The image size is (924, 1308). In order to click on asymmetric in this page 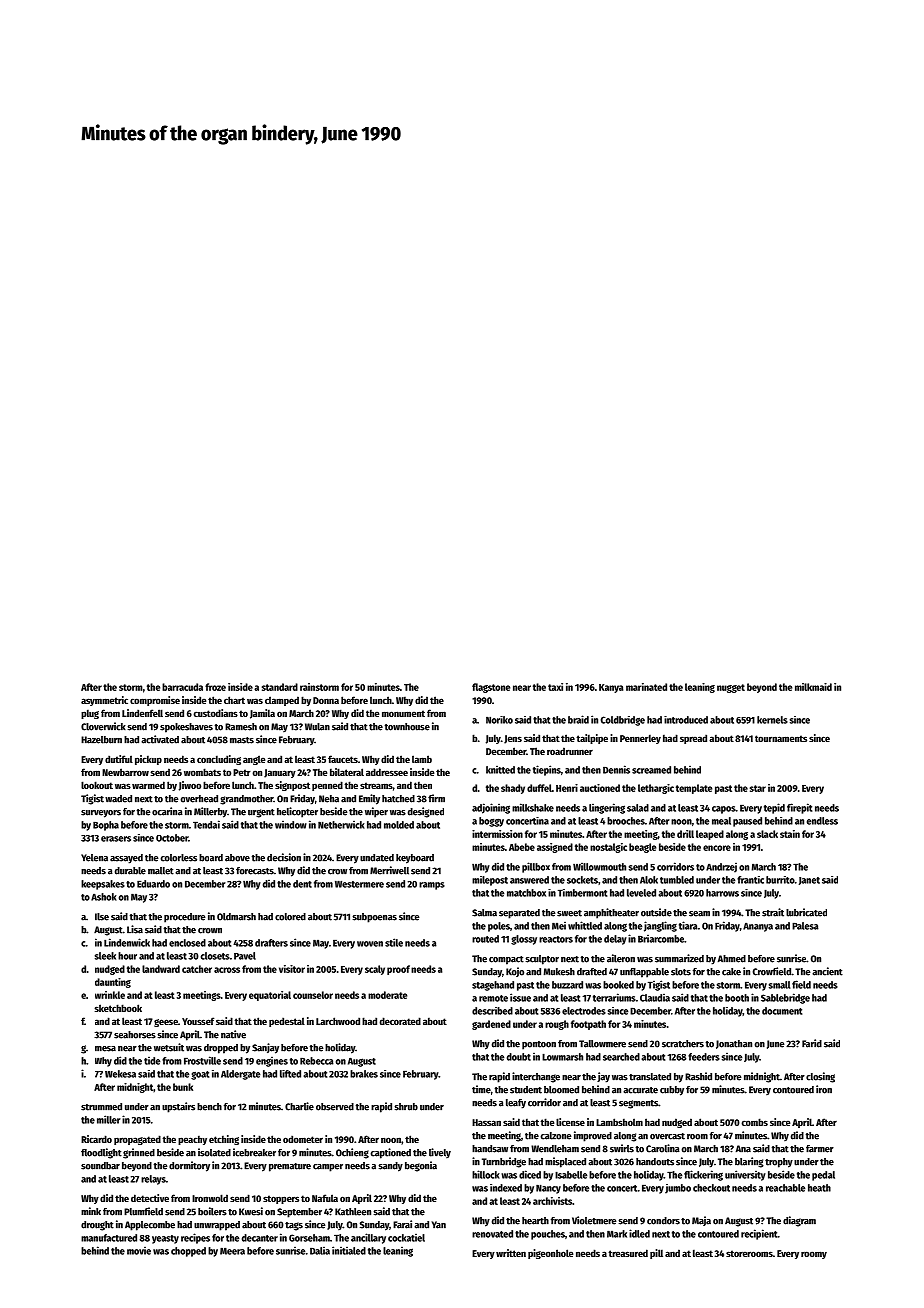, I will do `click(104, 701)`.
